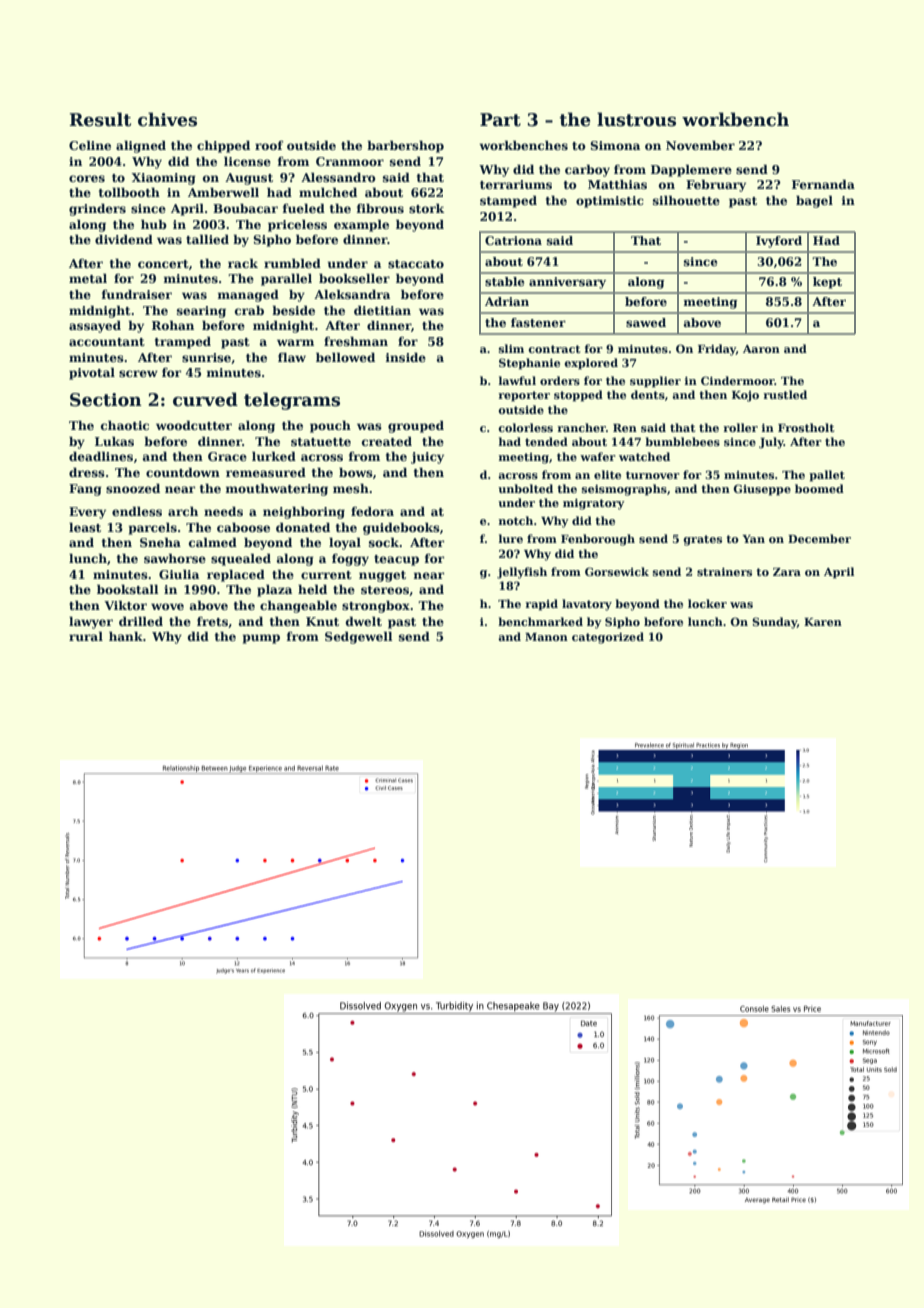  Describe the element at coordinates (567, 283) in the screenshot. I see `anniversary` at that location.
